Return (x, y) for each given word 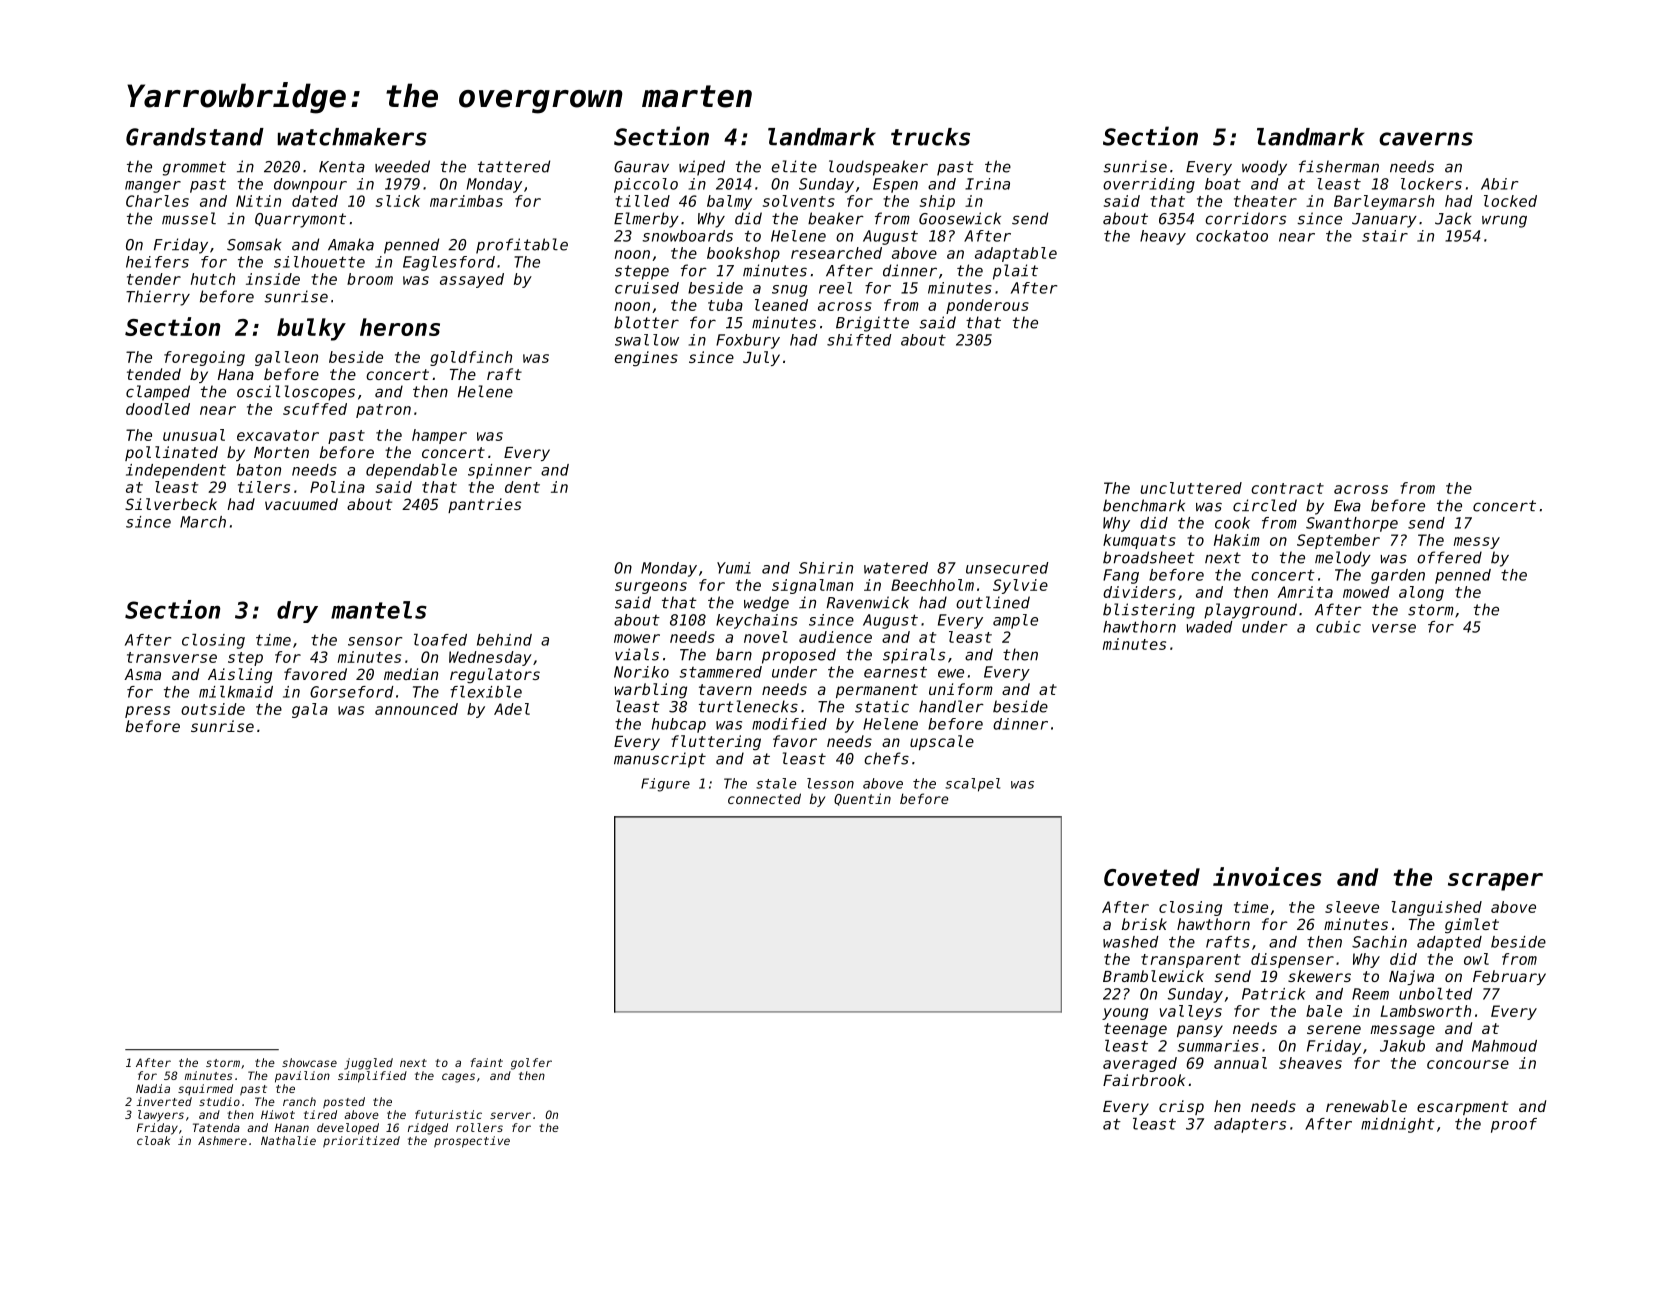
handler (951, 706)
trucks (930, 137)
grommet (194, 168)
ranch (299, 1101)
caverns (1426, 139)
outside (213, 709)
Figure (665, 785)
